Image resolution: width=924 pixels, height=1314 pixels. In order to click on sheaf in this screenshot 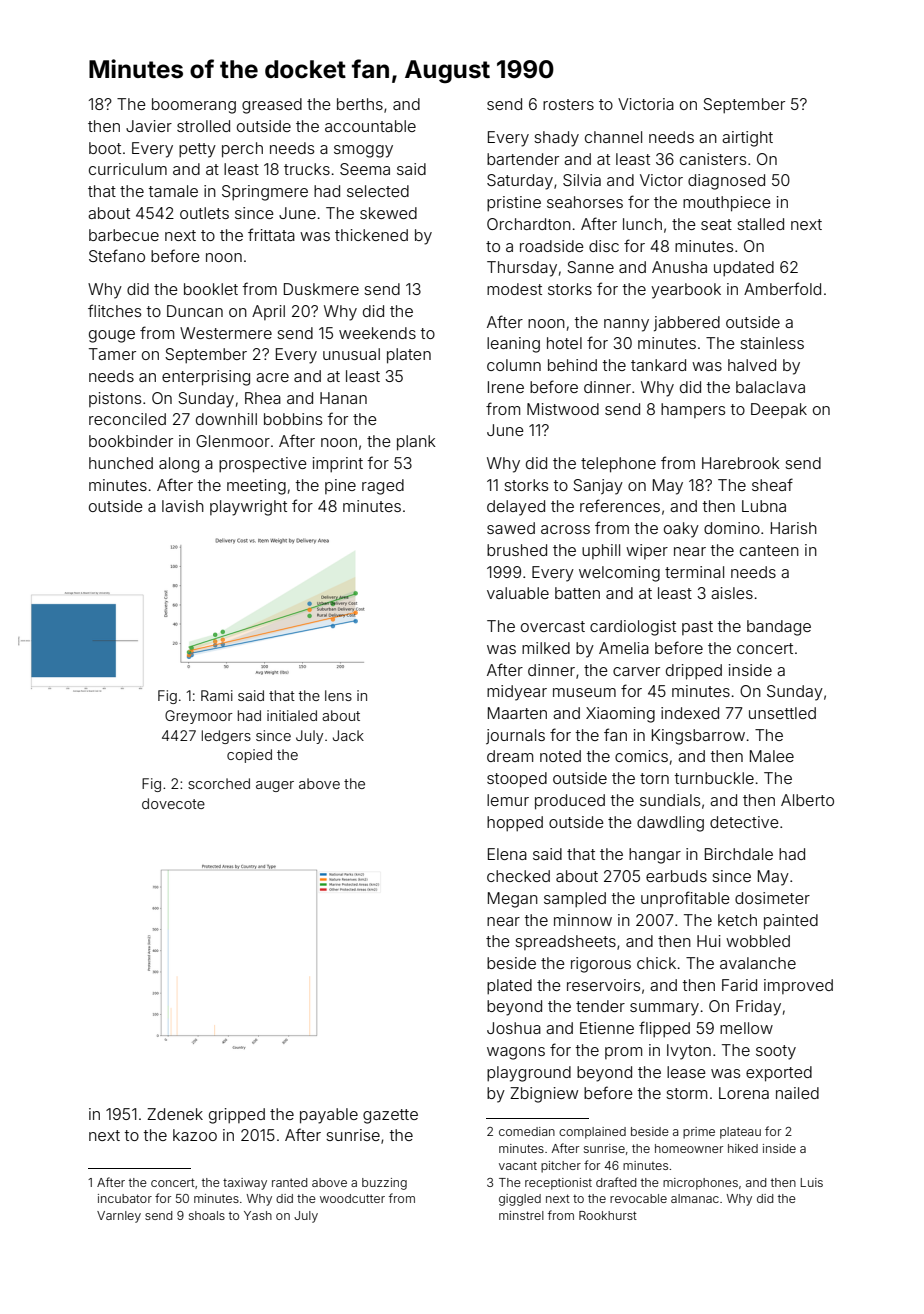, I will do `click(772, 484)`.
